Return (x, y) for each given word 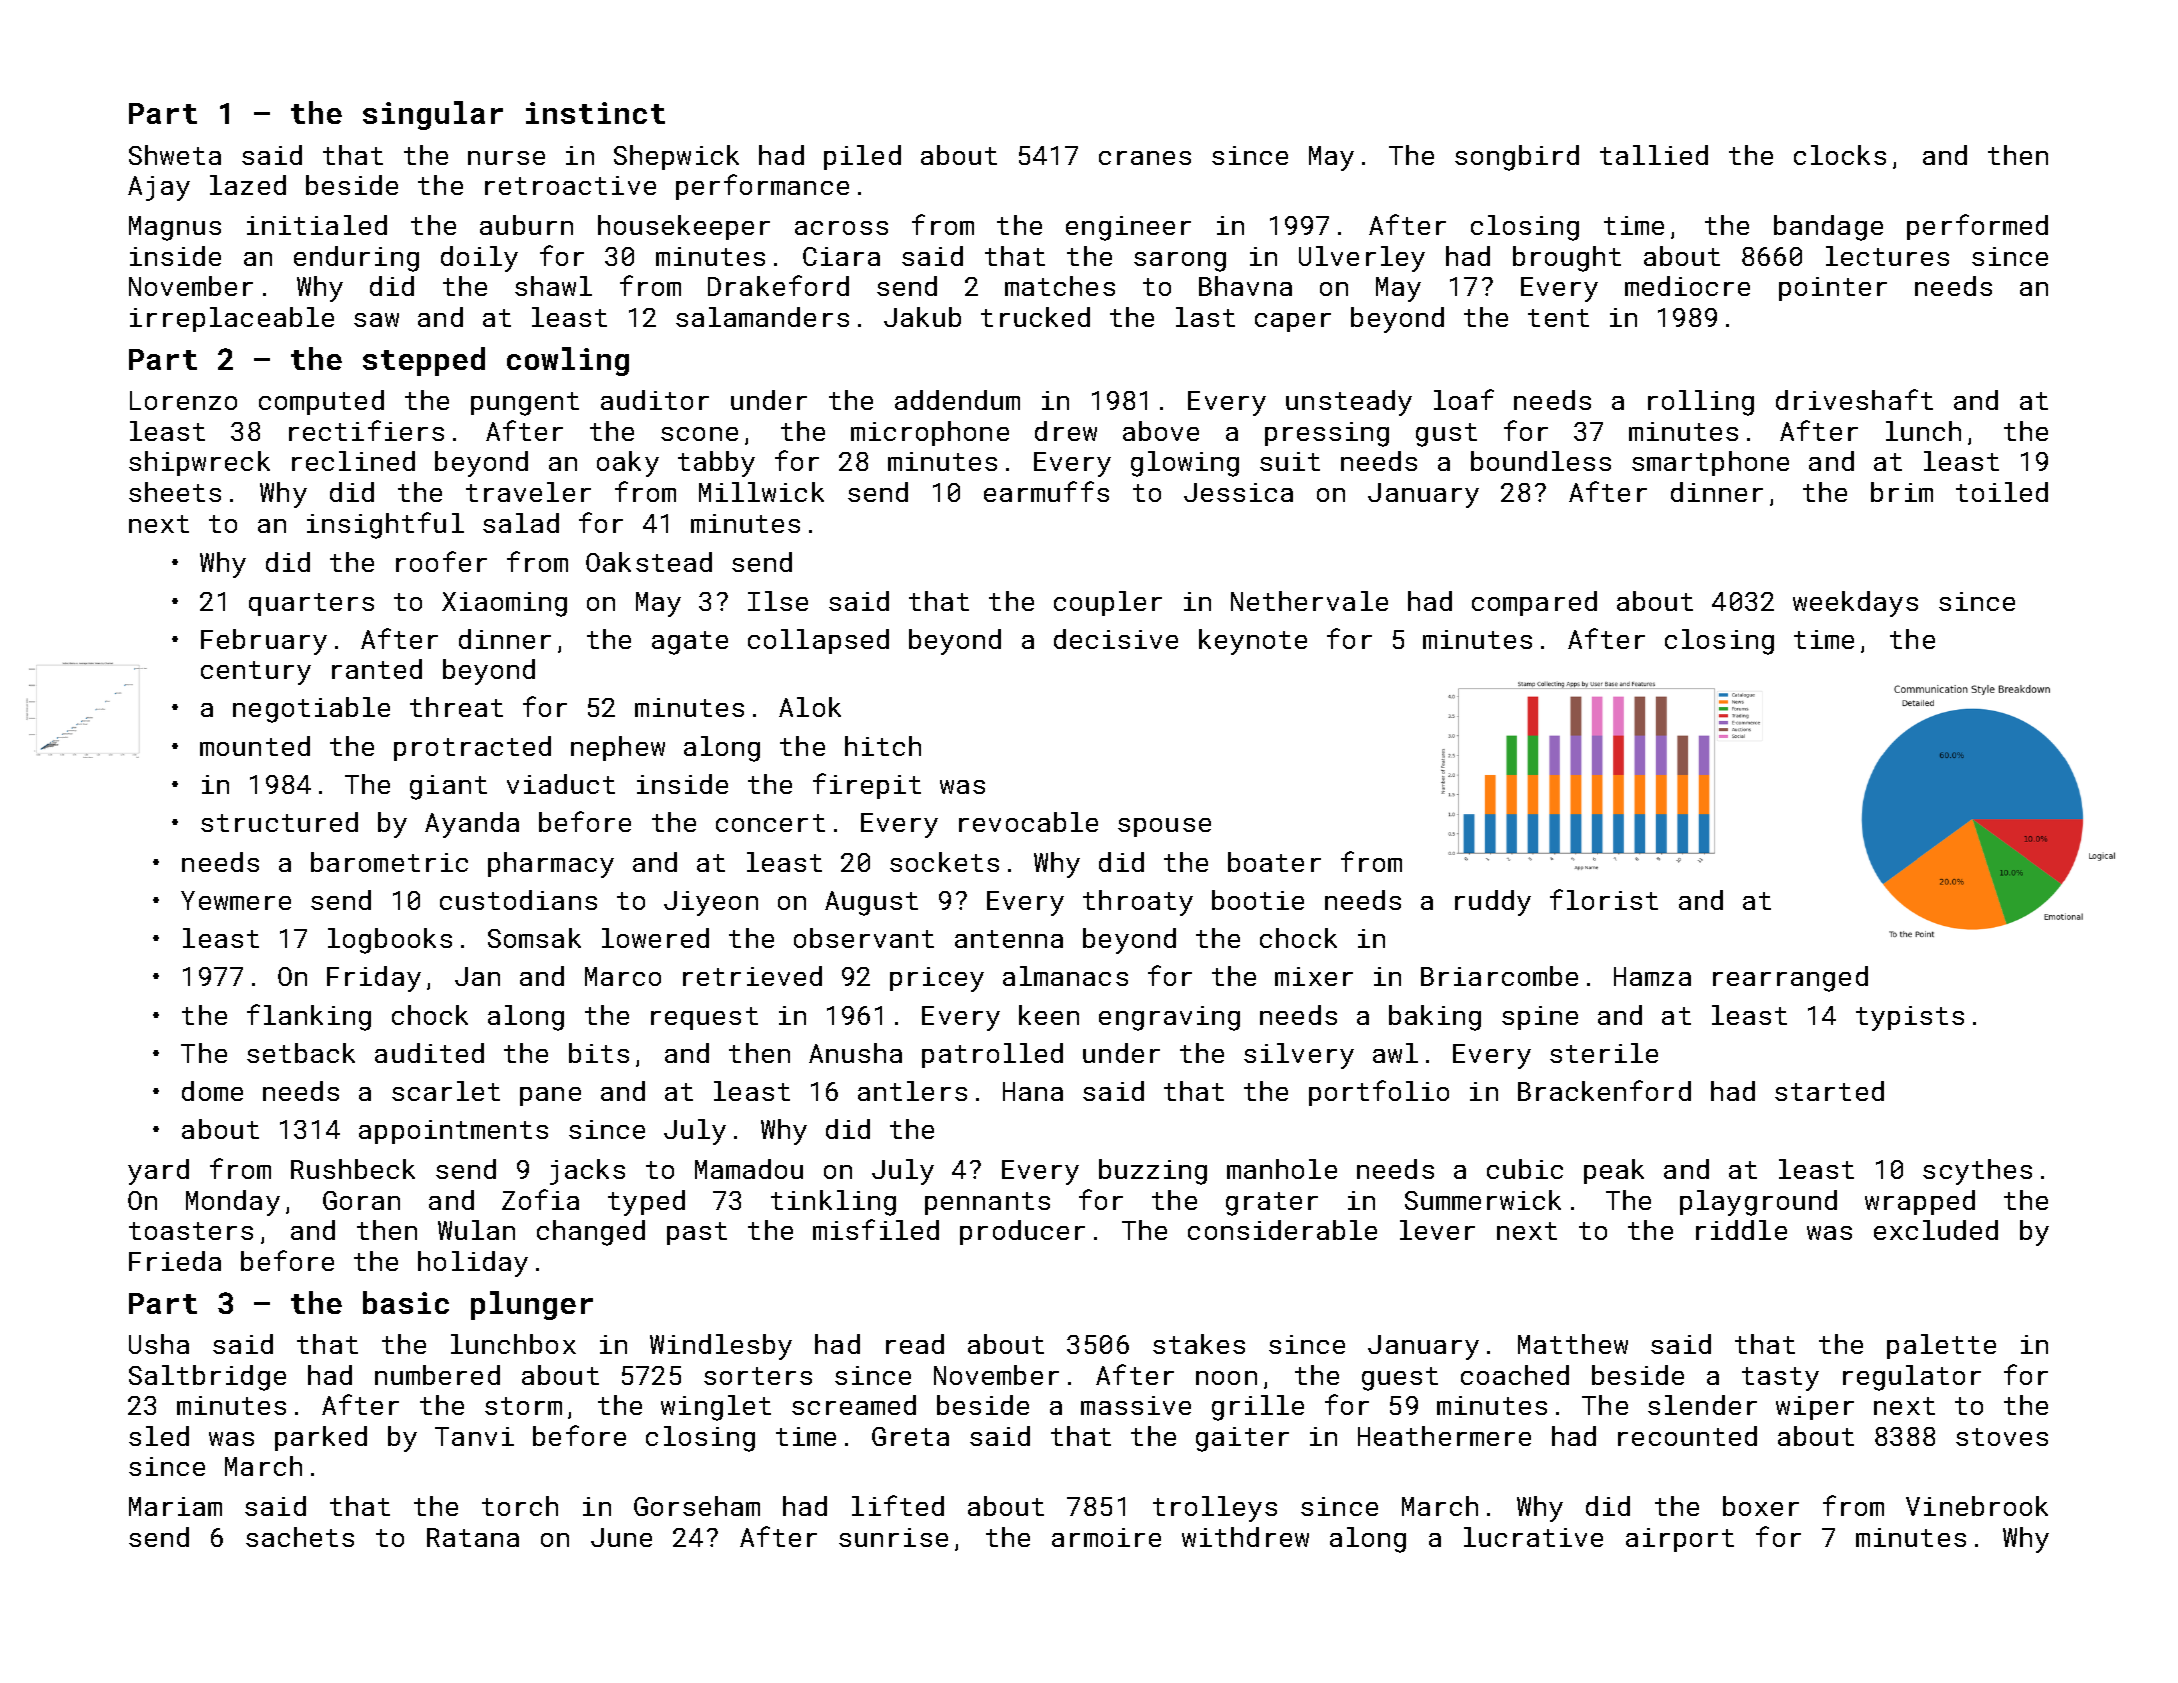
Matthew (1573, 1344)
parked (321, 1438)
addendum (957, 400)
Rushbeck (353, 1169)
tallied (1654, 155)
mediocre (1687, 286)
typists (1910, 1018)
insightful (385, 525)
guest (1400, 1379)
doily (479, 259)
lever (1437, 1230)
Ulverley (1362, 259)
